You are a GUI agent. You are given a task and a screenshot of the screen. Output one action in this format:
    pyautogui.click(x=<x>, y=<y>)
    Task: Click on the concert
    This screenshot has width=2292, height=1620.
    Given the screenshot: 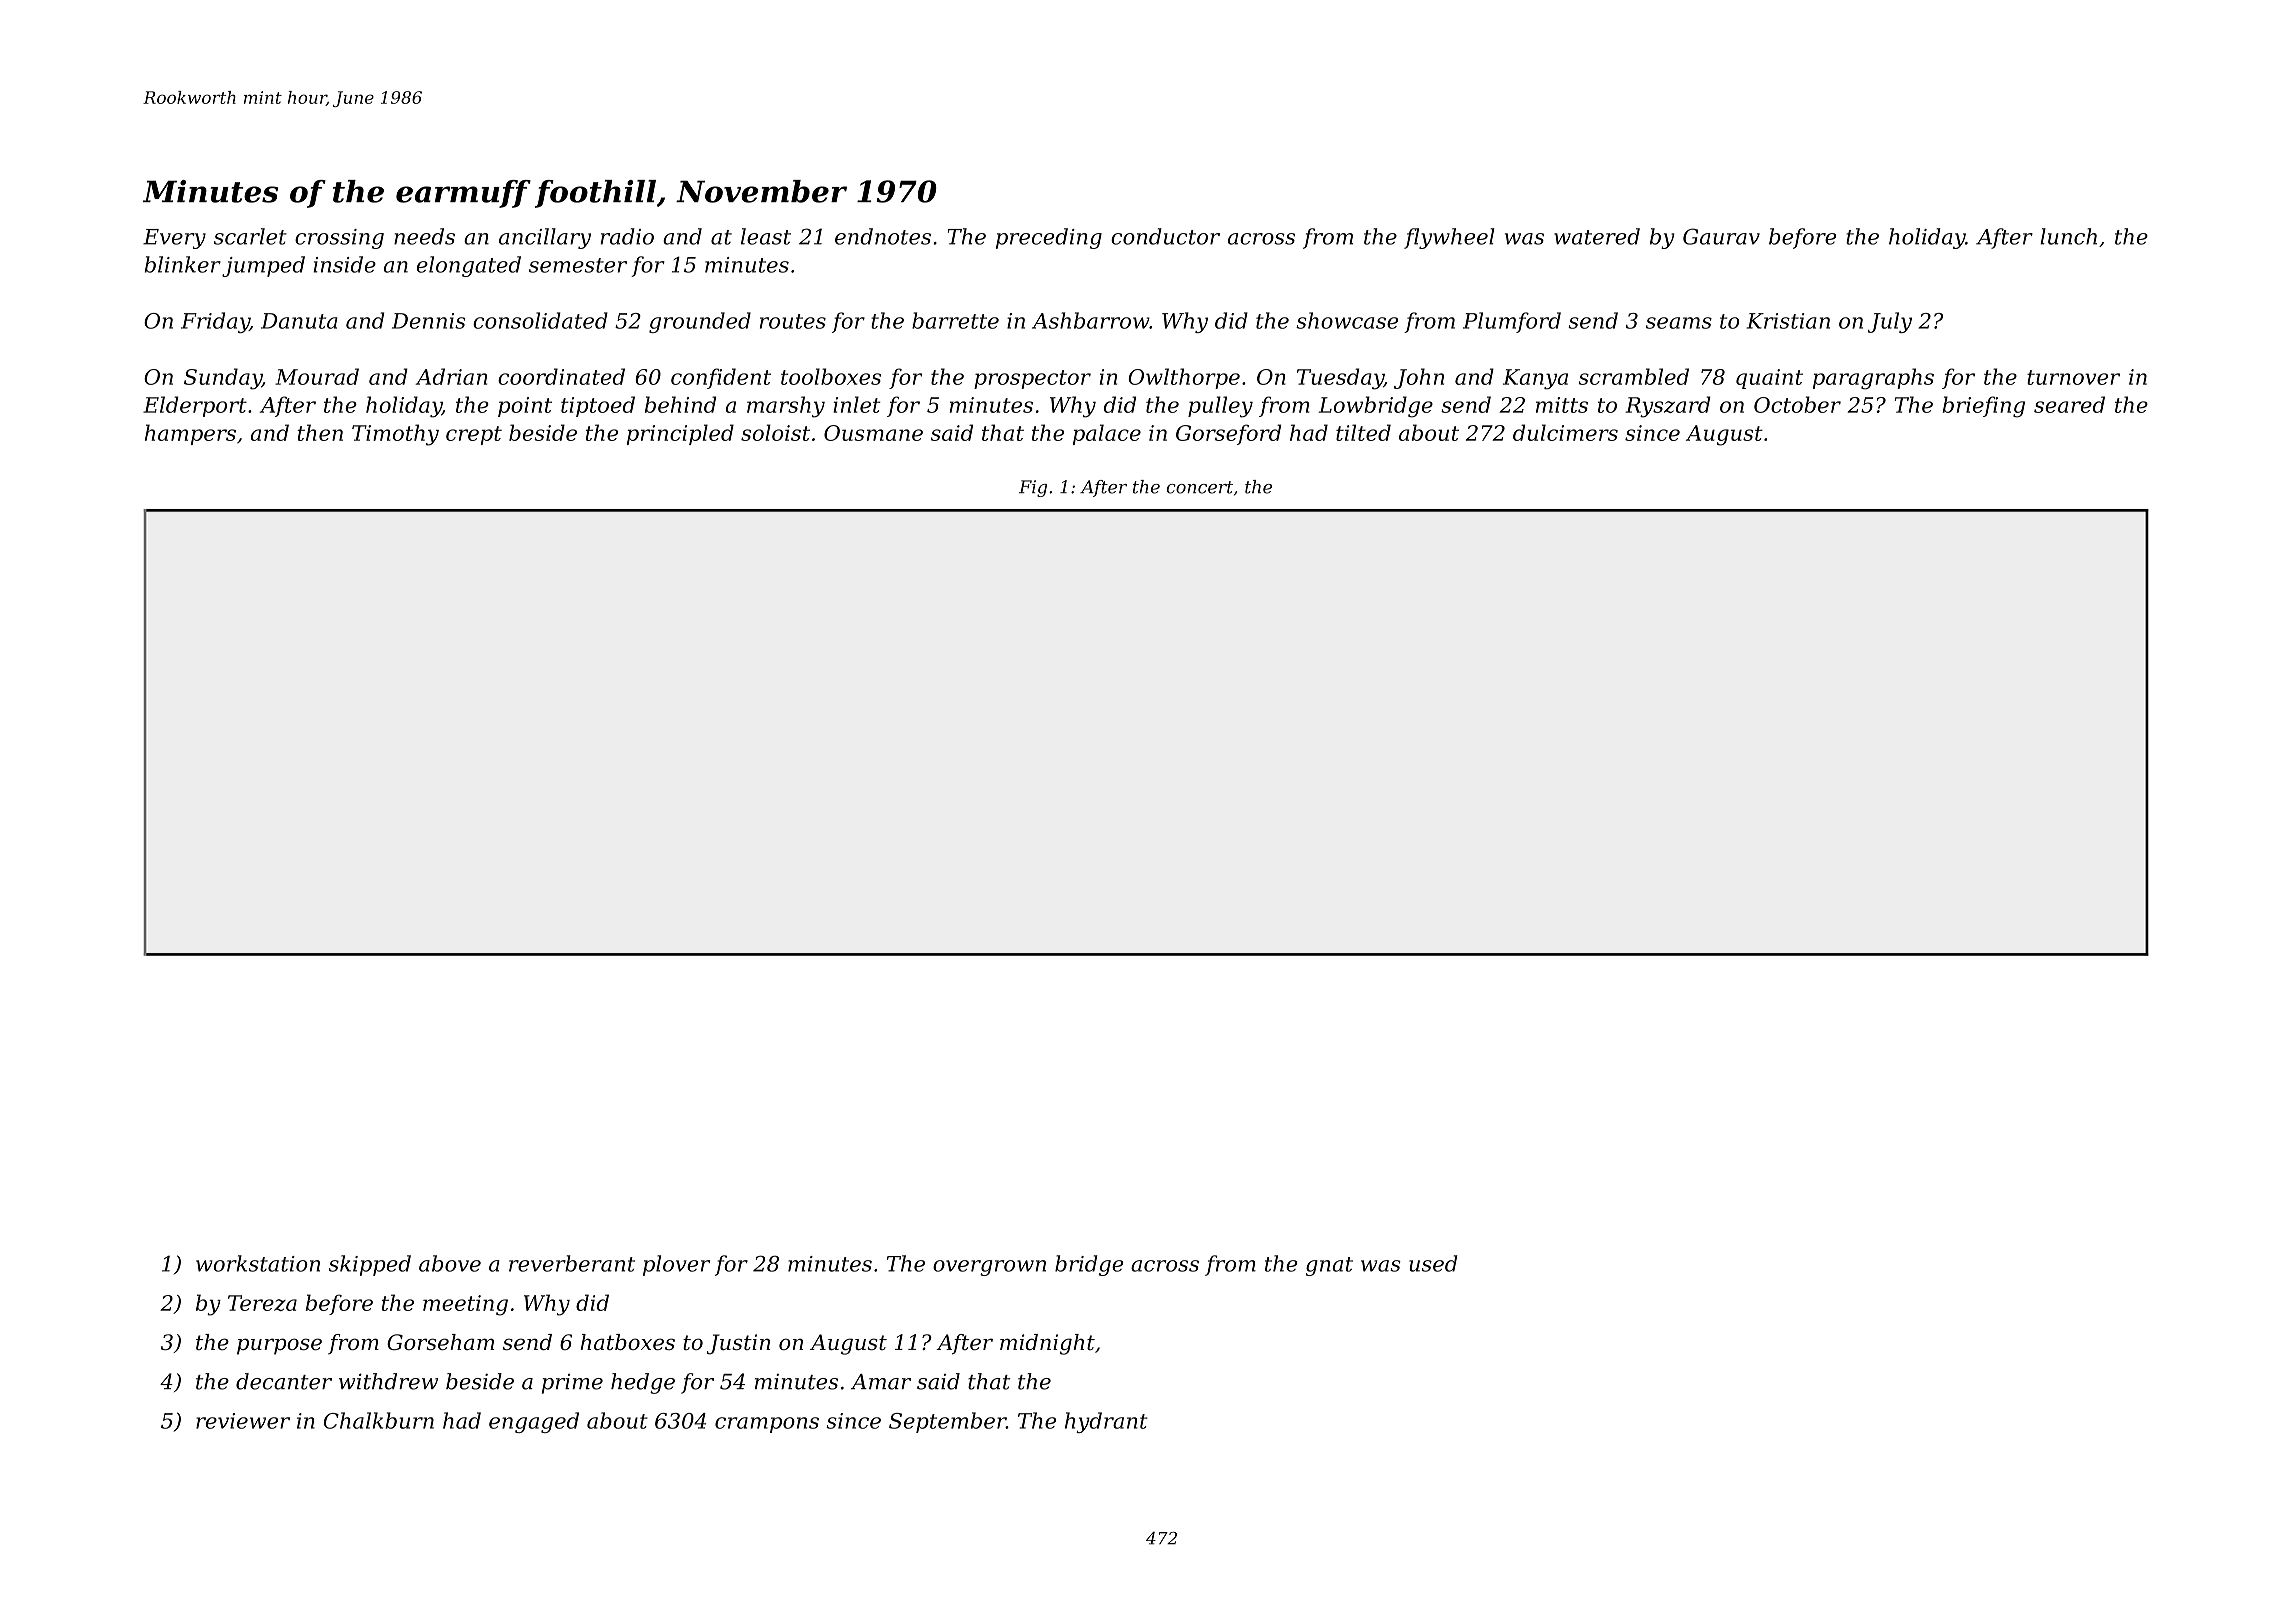 What is the action you would take?
    pyautogui.click(x=1200, y=487)
